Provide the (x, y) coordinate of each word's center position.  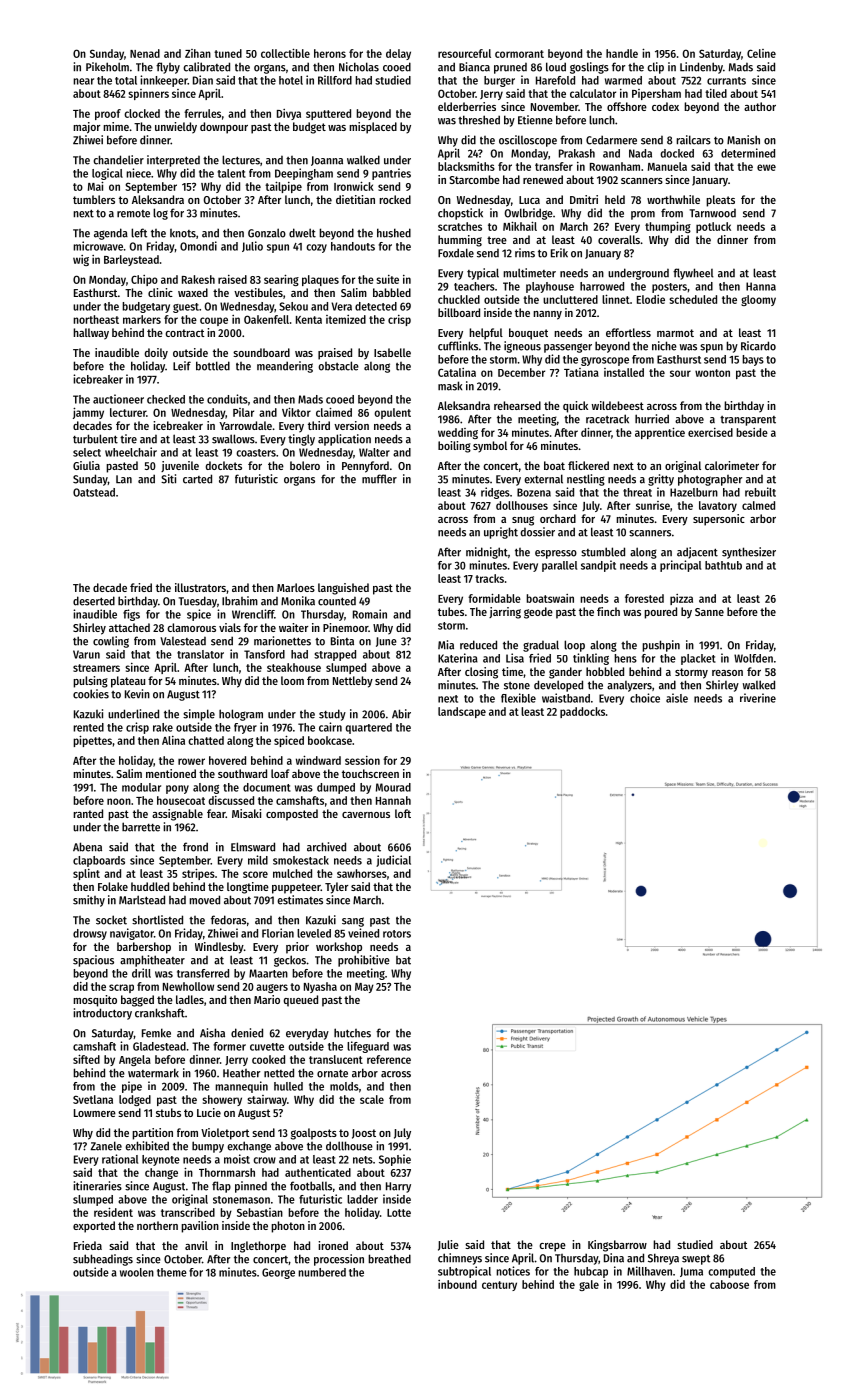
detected (376, 306)
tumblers (94, 199)
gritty (661, 480)
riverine (758, 698)
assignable (177, 815)
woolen (137, 1272)
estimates (300, 900)
